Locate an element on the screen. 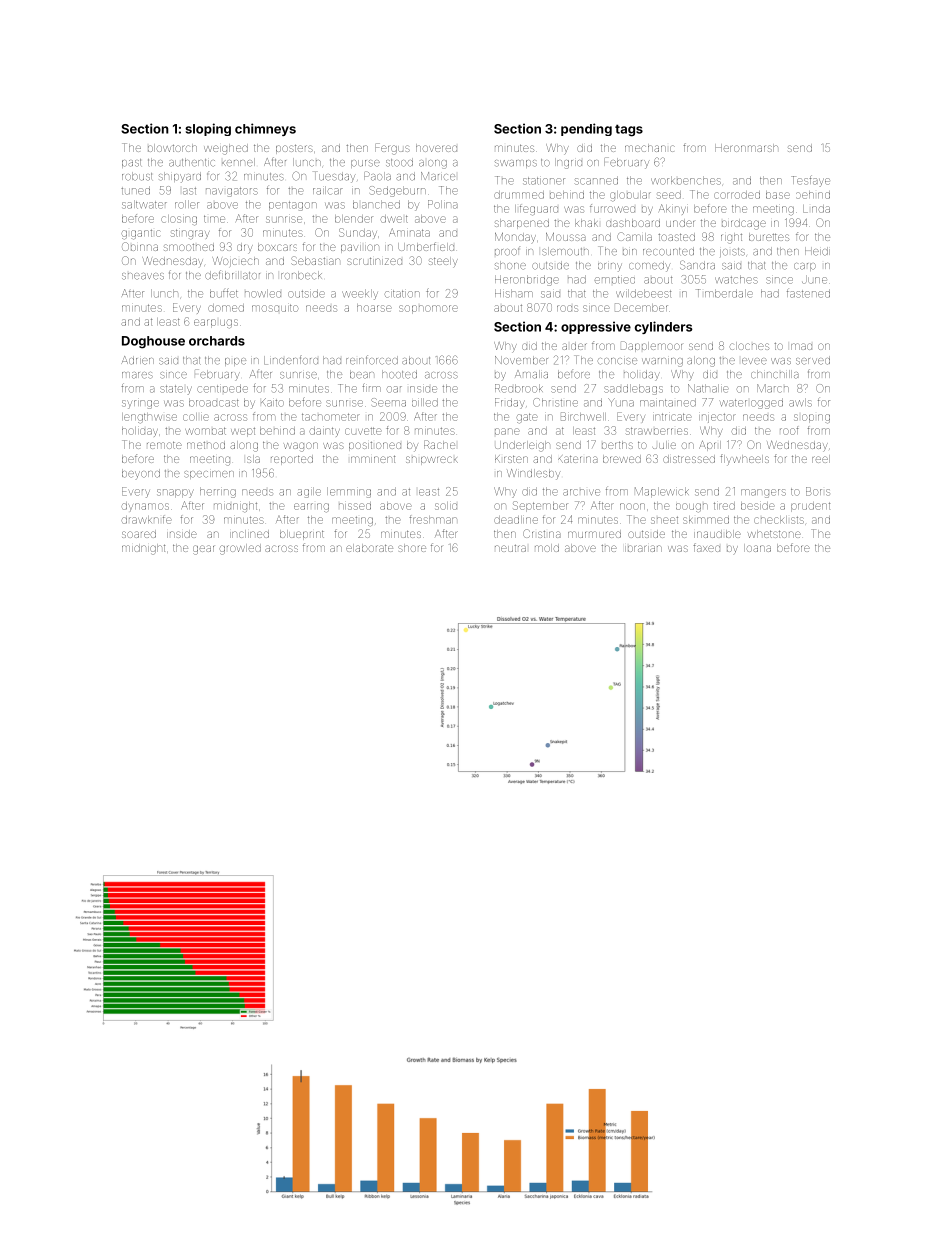 The height and width of the screenshot is (1233, 952). cloches is located at coordinates (749, 346).
